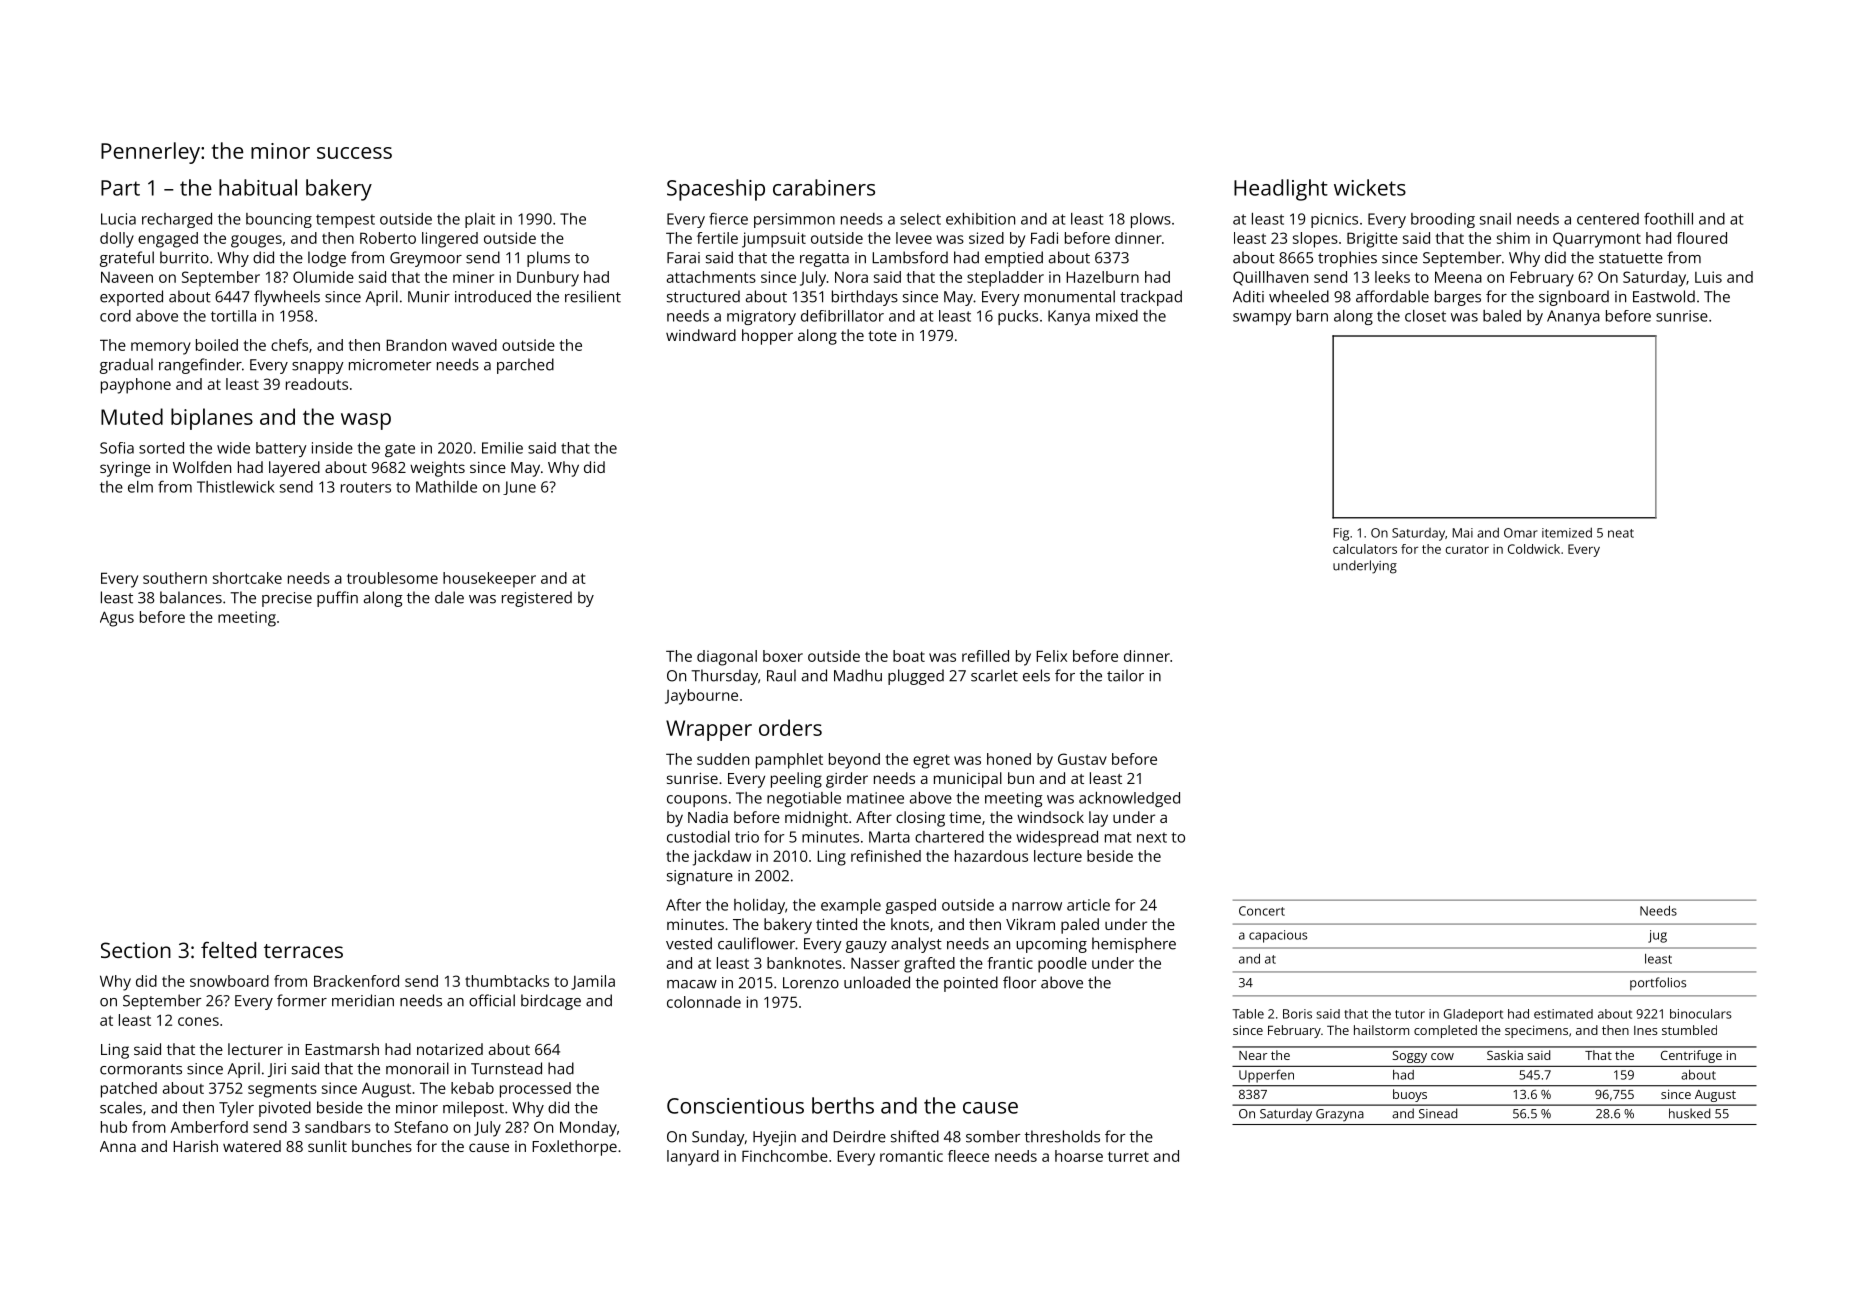  Describe the element at coordinates (1463, 533) in the page. I see `Mai` at that location.
